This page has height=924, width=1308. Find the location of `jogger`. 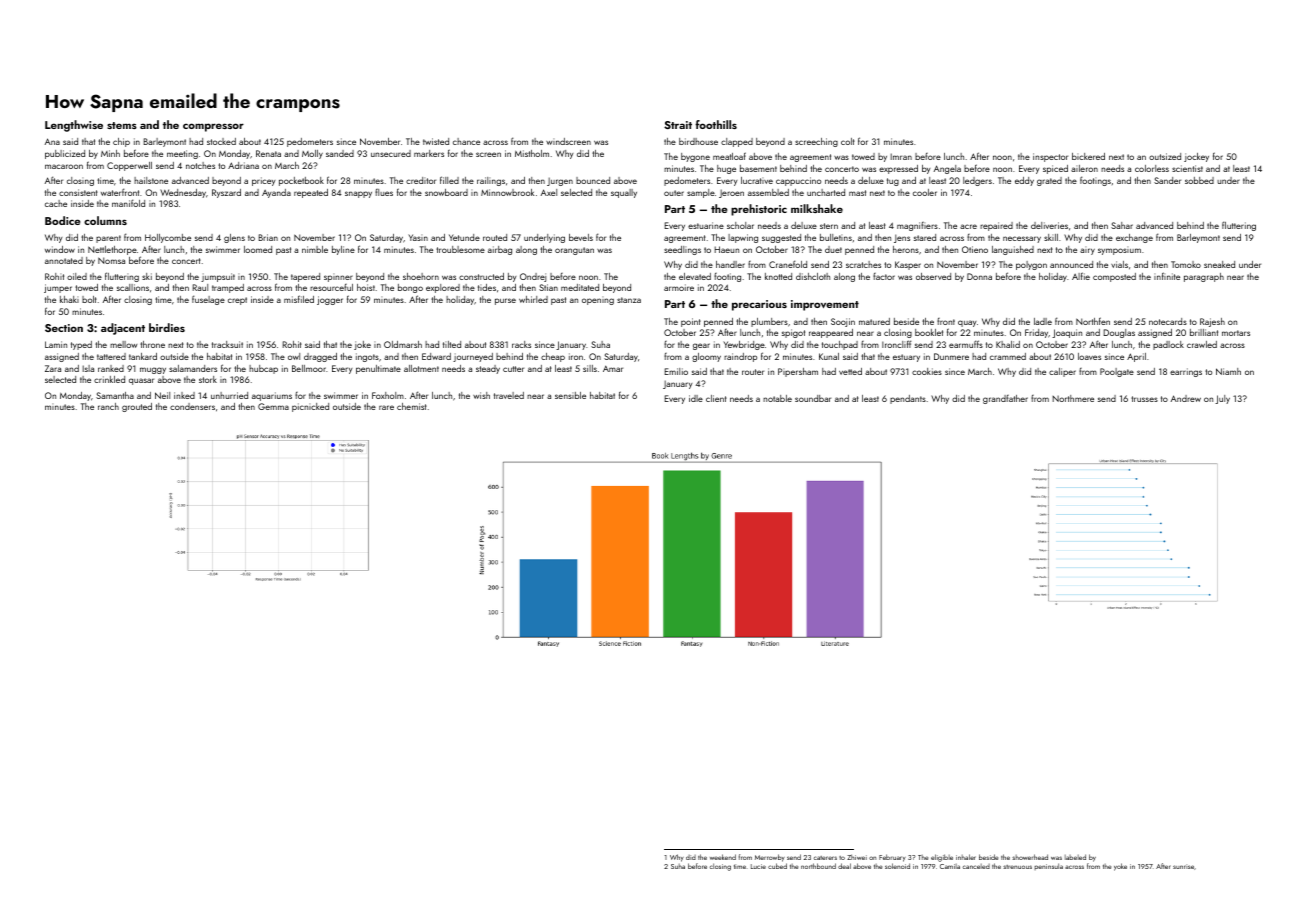

jogger is located at coordinates (330, 300).
